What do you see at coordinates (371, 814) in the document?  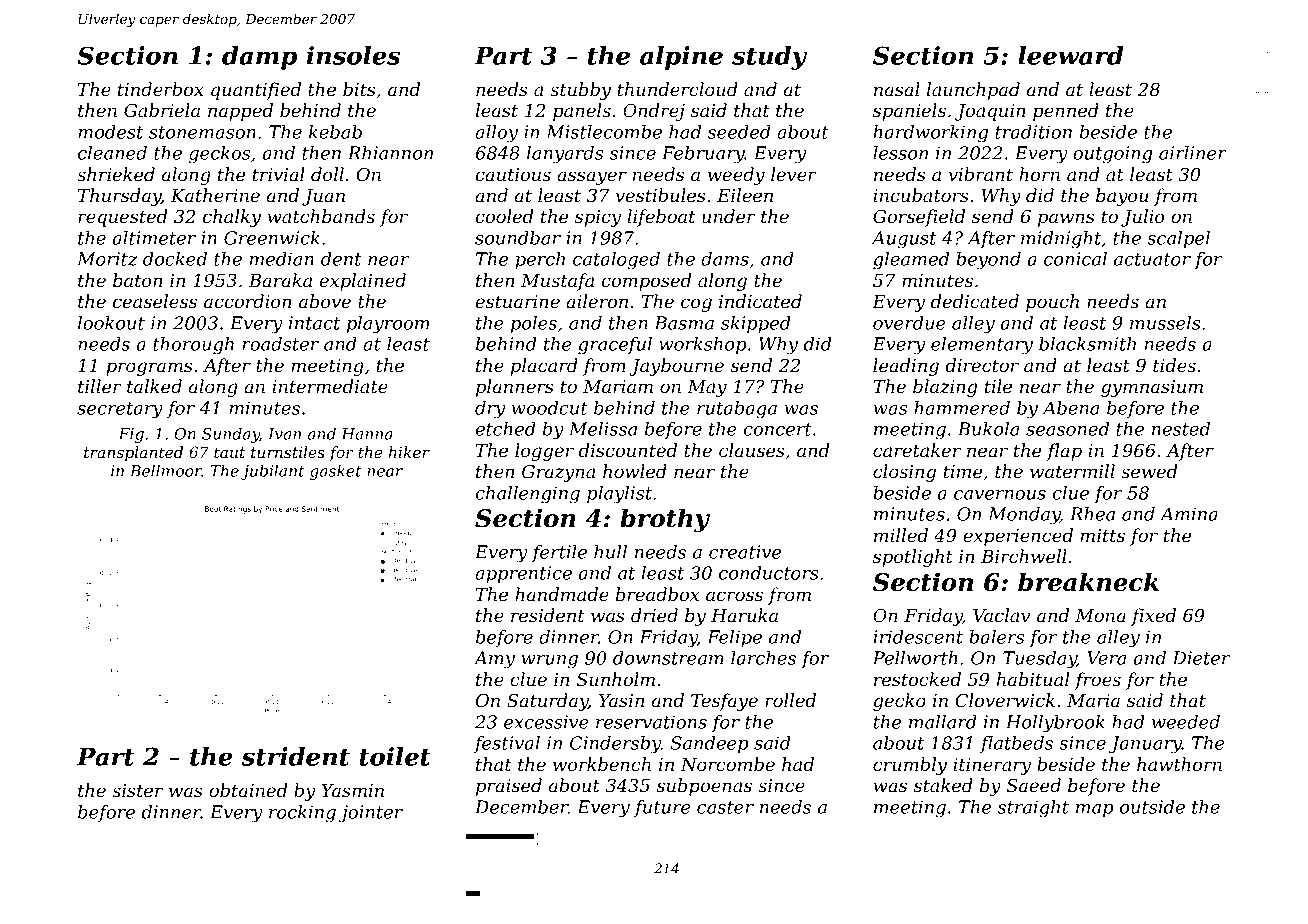 I see `jointer` at bounding box center [371, 814].
